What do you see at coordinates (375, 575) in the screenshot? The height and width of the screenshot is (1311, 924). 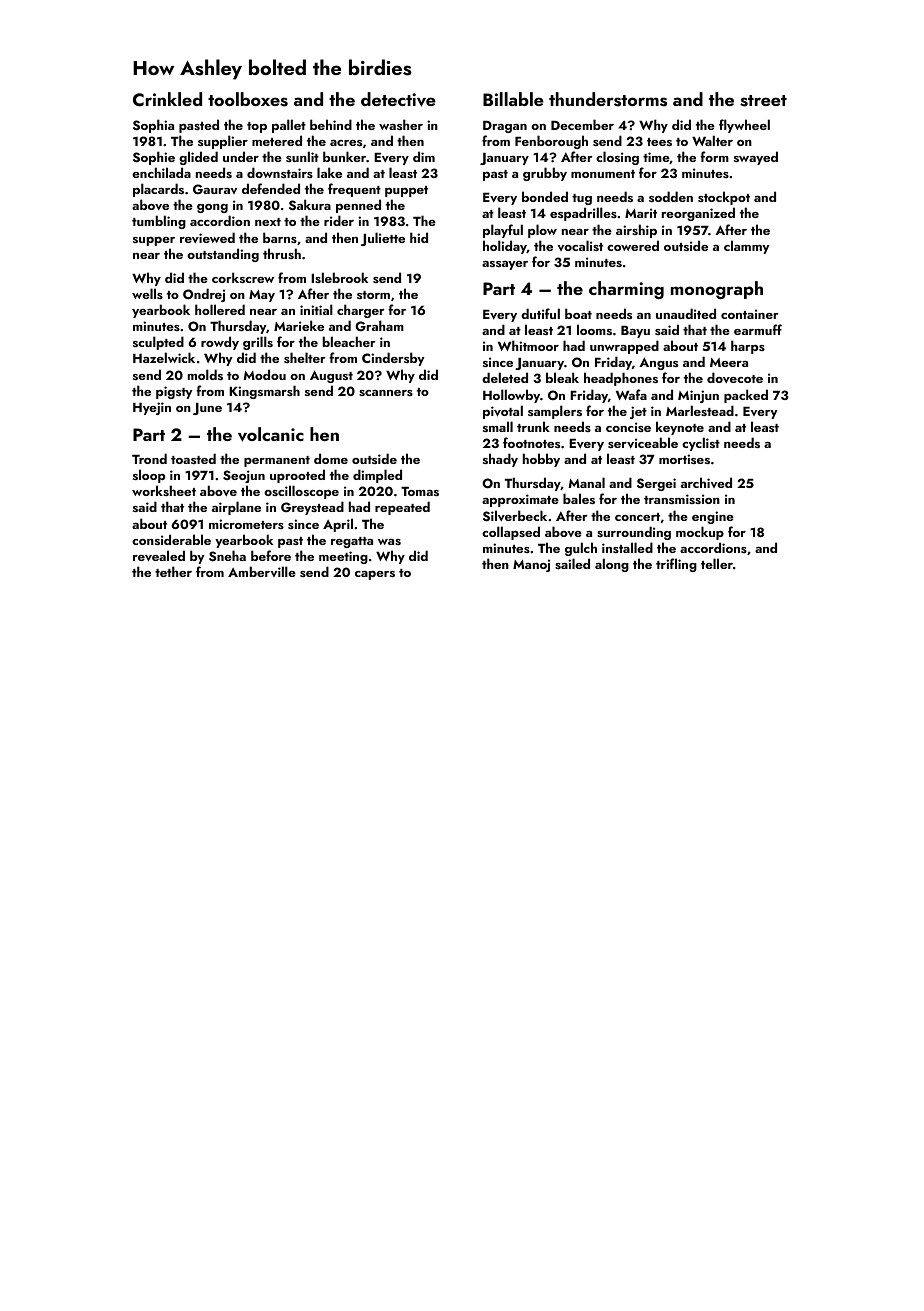 I see `capers` at bounding box center [375, 575].
